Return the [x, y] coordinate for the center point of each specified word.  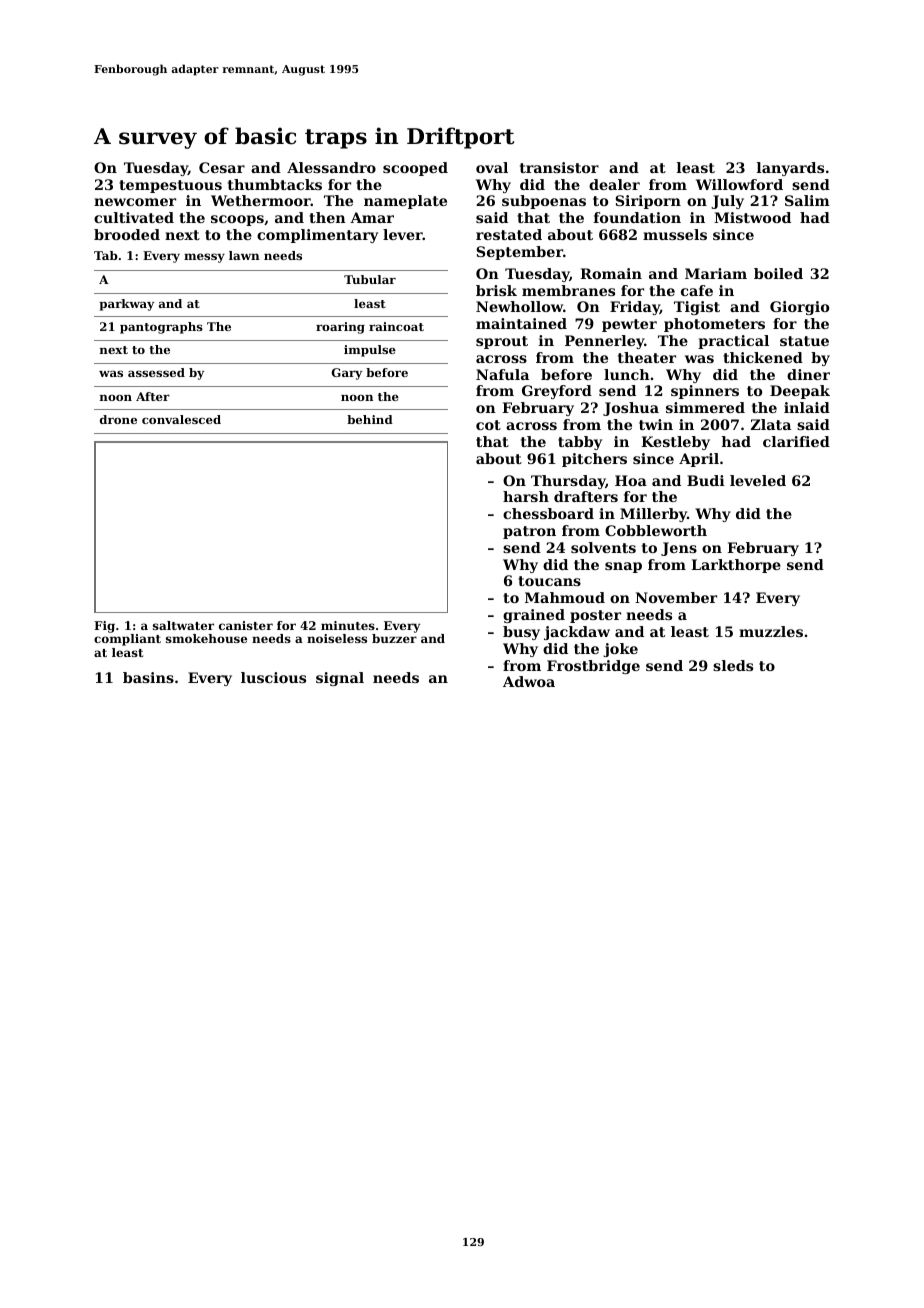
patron [529, 532]
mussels [675, 234]
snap [623, 567]
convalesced [181, 419]
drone [118, 419]
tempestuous [170, 186]
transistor [559, 167]
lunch [627, 374]
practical [733, 342]
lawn [244, 255]
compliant [127, 640]
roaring [340, 328]
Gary [347, 374]
